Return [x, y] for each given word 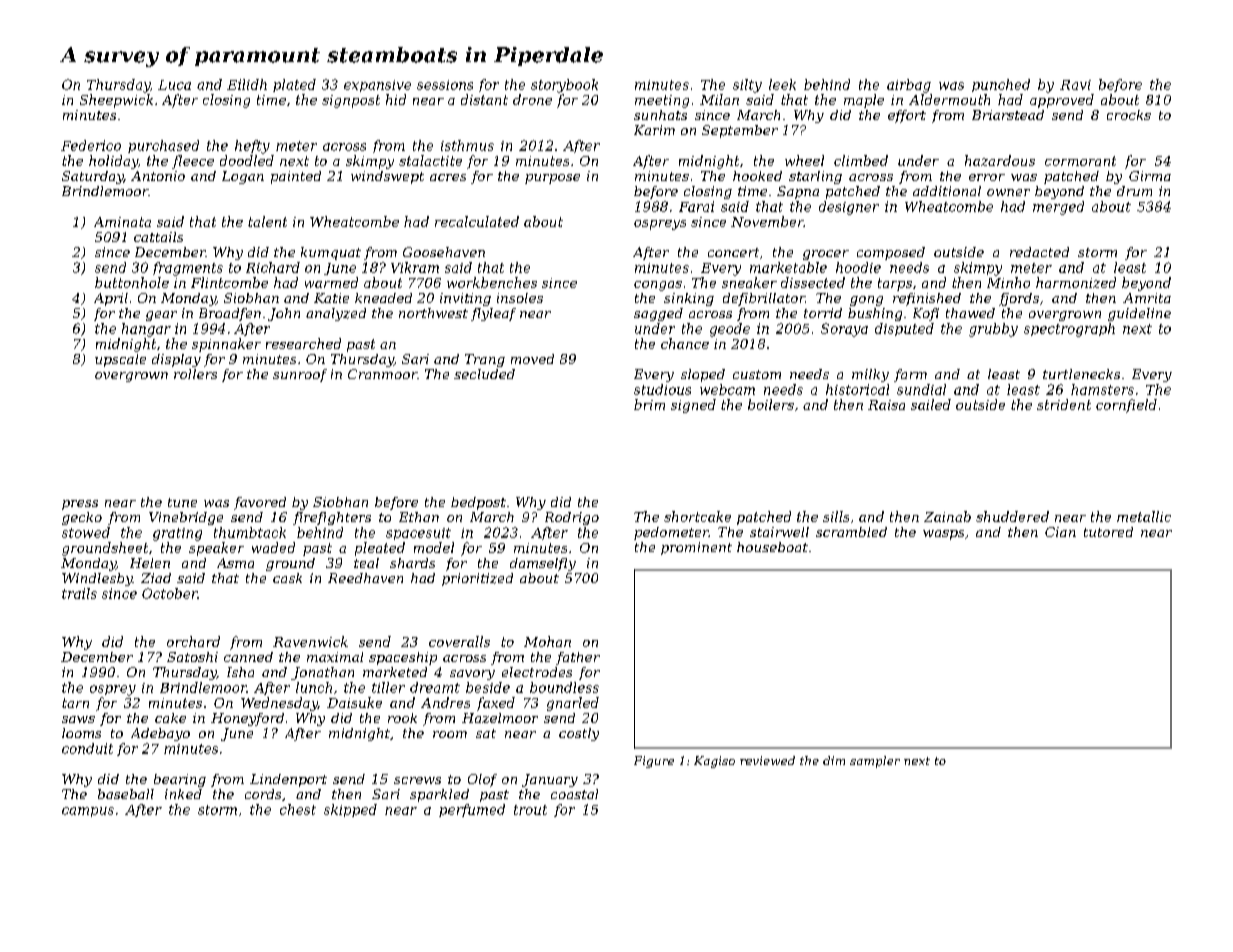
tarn [75, 703]
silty [747, 86]
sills [836, 516]
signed [693, 406]
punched [1001, 85]
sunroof [300, 375]
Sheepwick [116, 101]
